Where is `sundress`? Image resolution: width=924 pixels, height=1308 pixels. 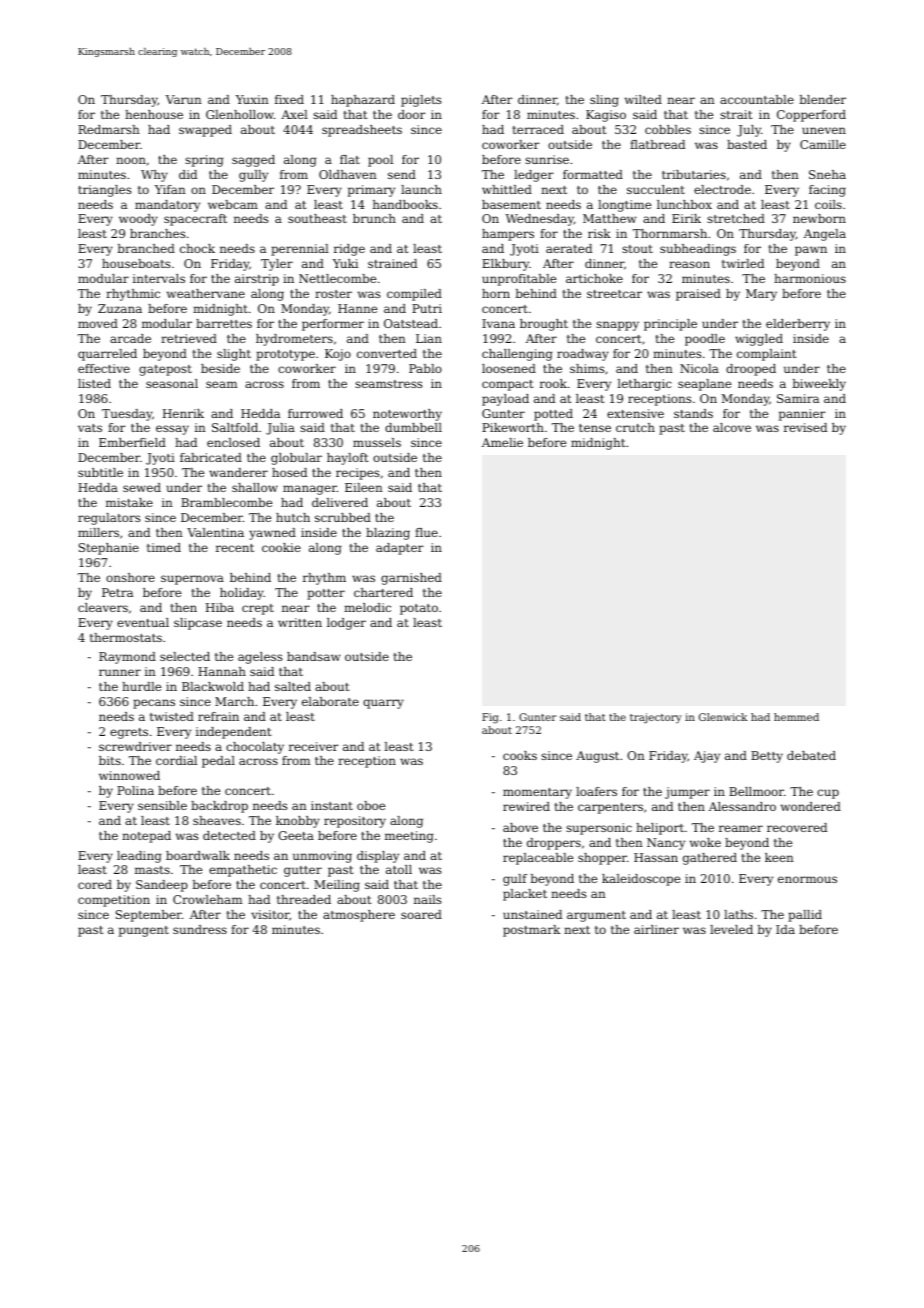 sundress is located at coordinates (200, 929).
